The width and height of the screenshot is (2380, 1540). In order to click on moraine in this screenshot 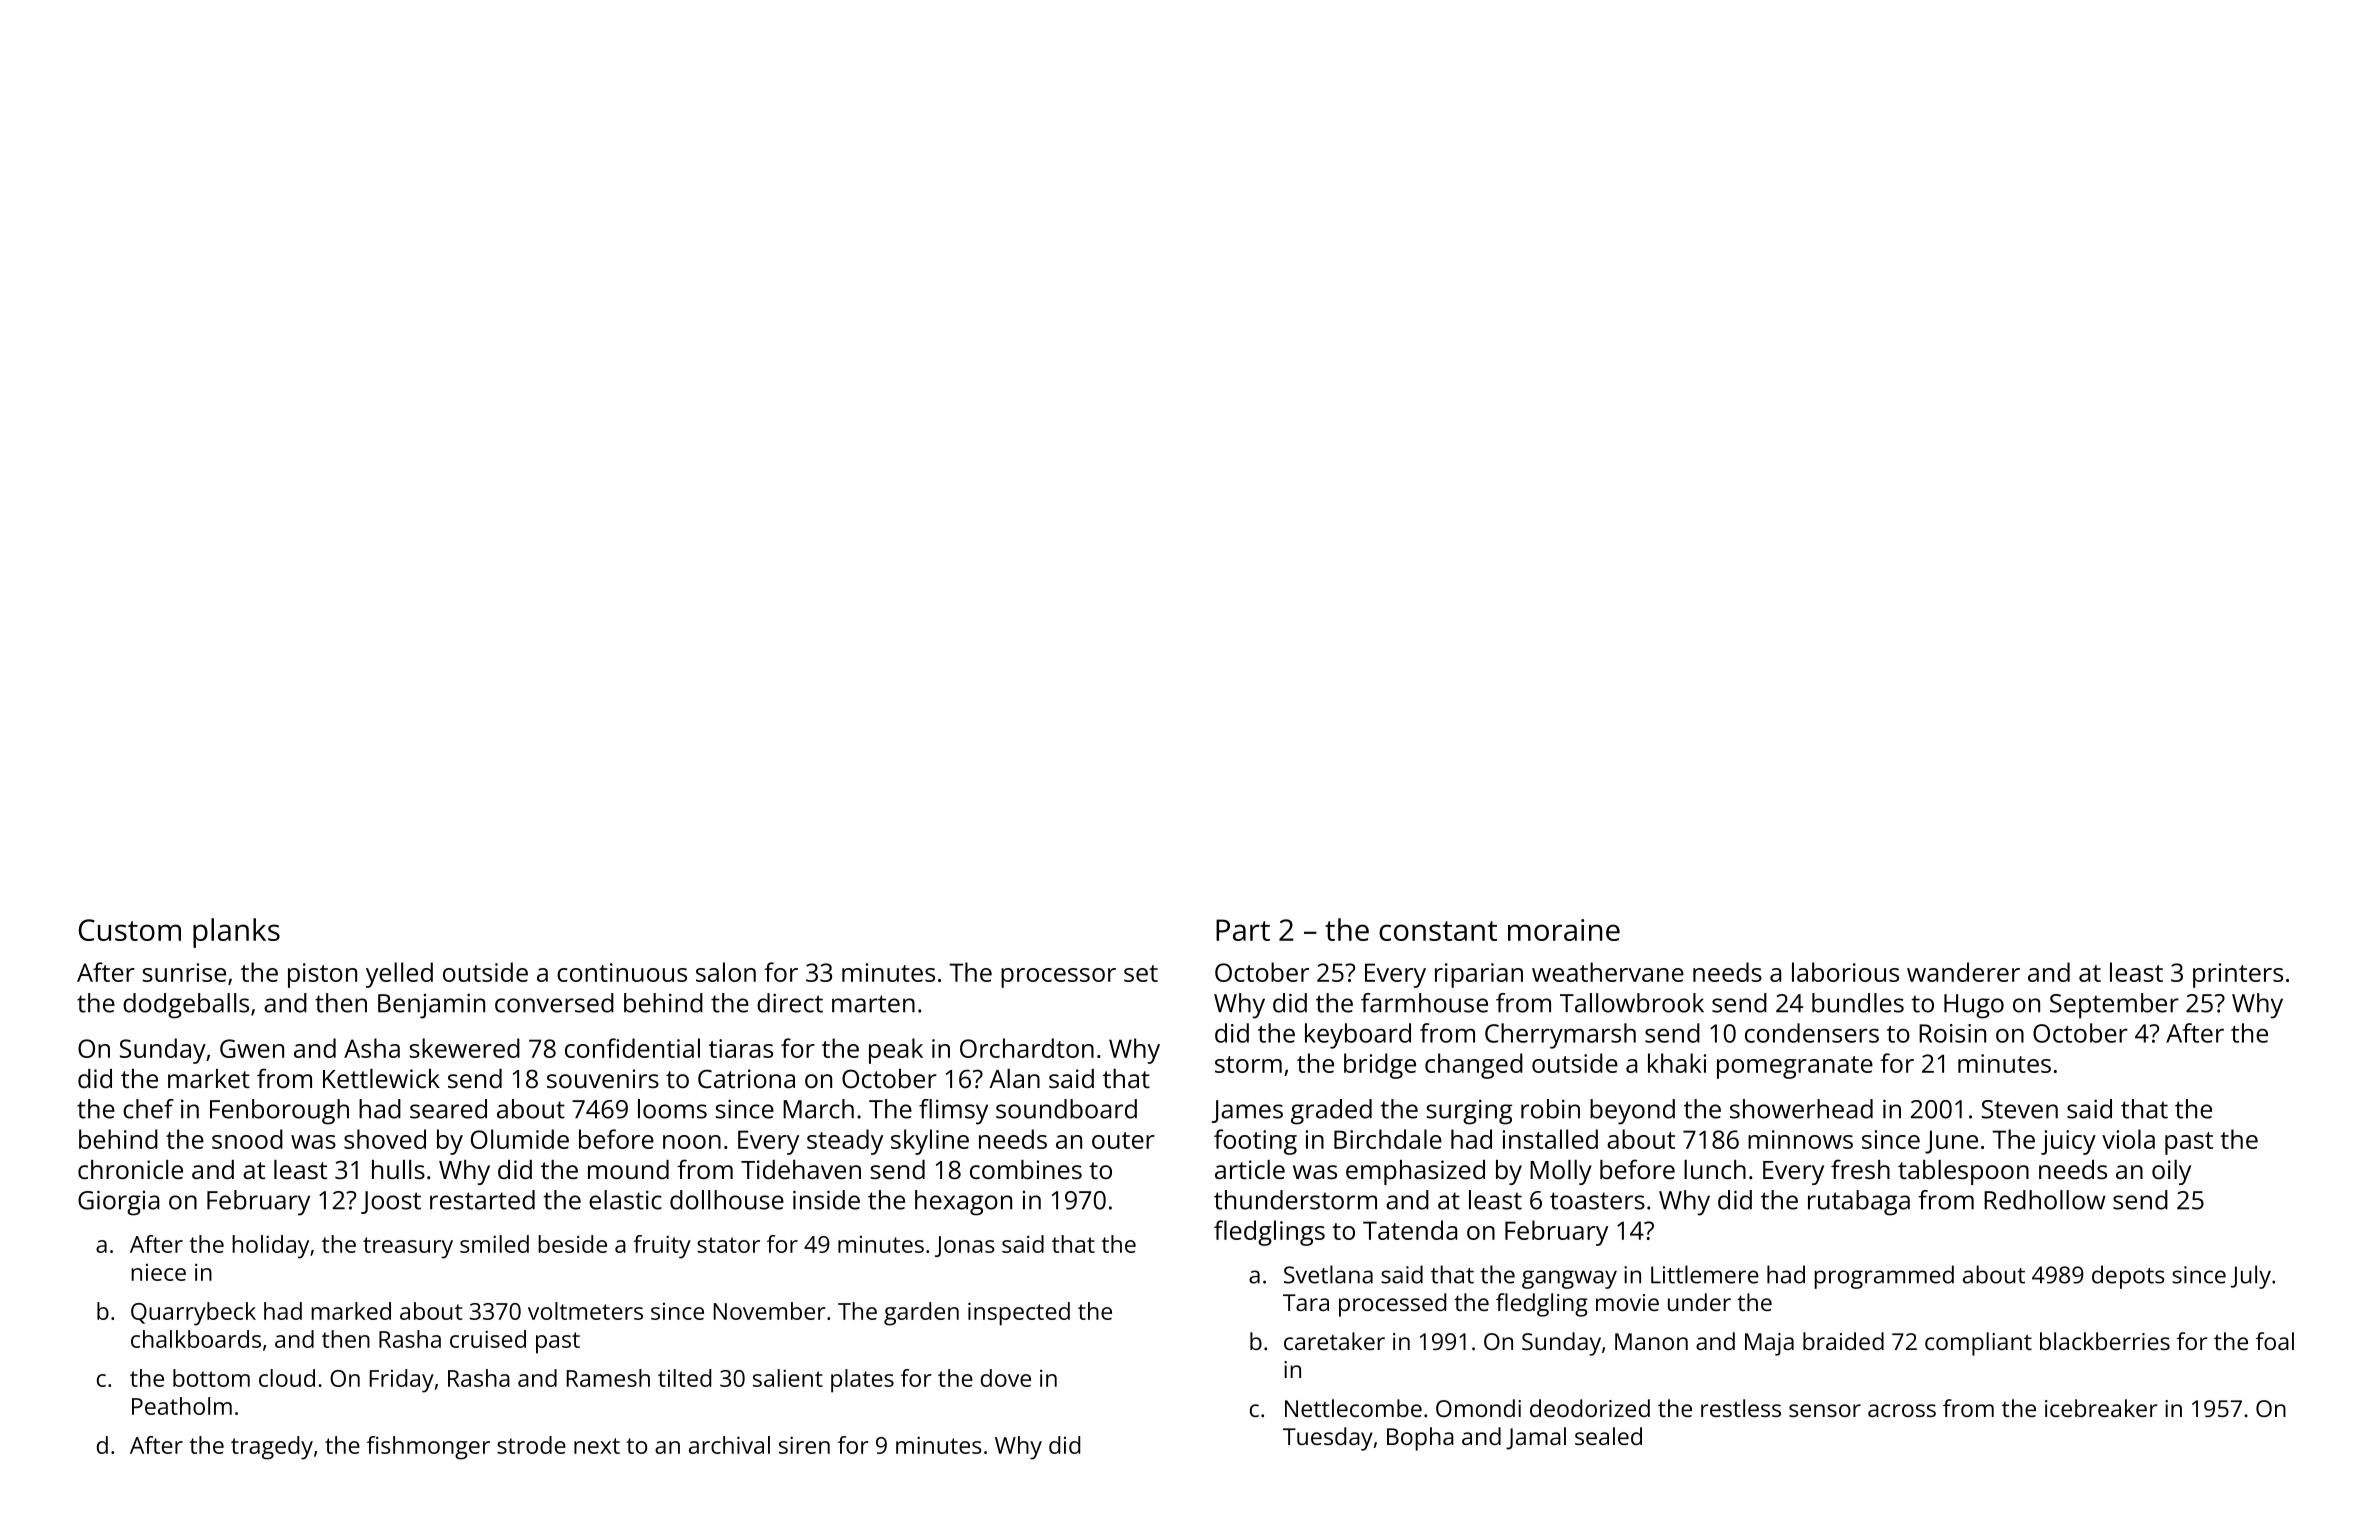, I will do `click(1564, 930)`.
